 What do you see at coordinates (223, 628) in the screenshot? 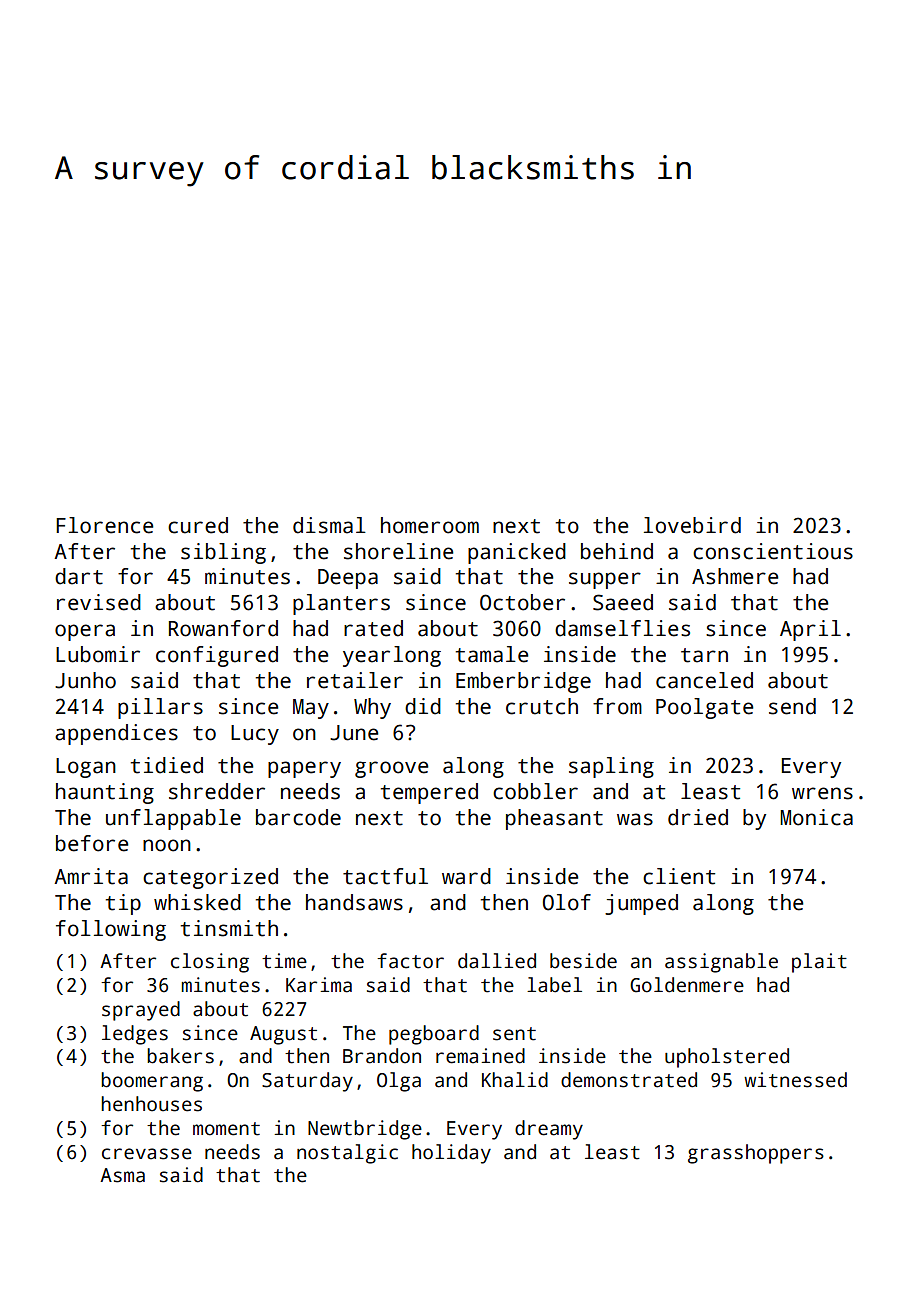
I see `Rowanford` at bounding box center [223, 628].
